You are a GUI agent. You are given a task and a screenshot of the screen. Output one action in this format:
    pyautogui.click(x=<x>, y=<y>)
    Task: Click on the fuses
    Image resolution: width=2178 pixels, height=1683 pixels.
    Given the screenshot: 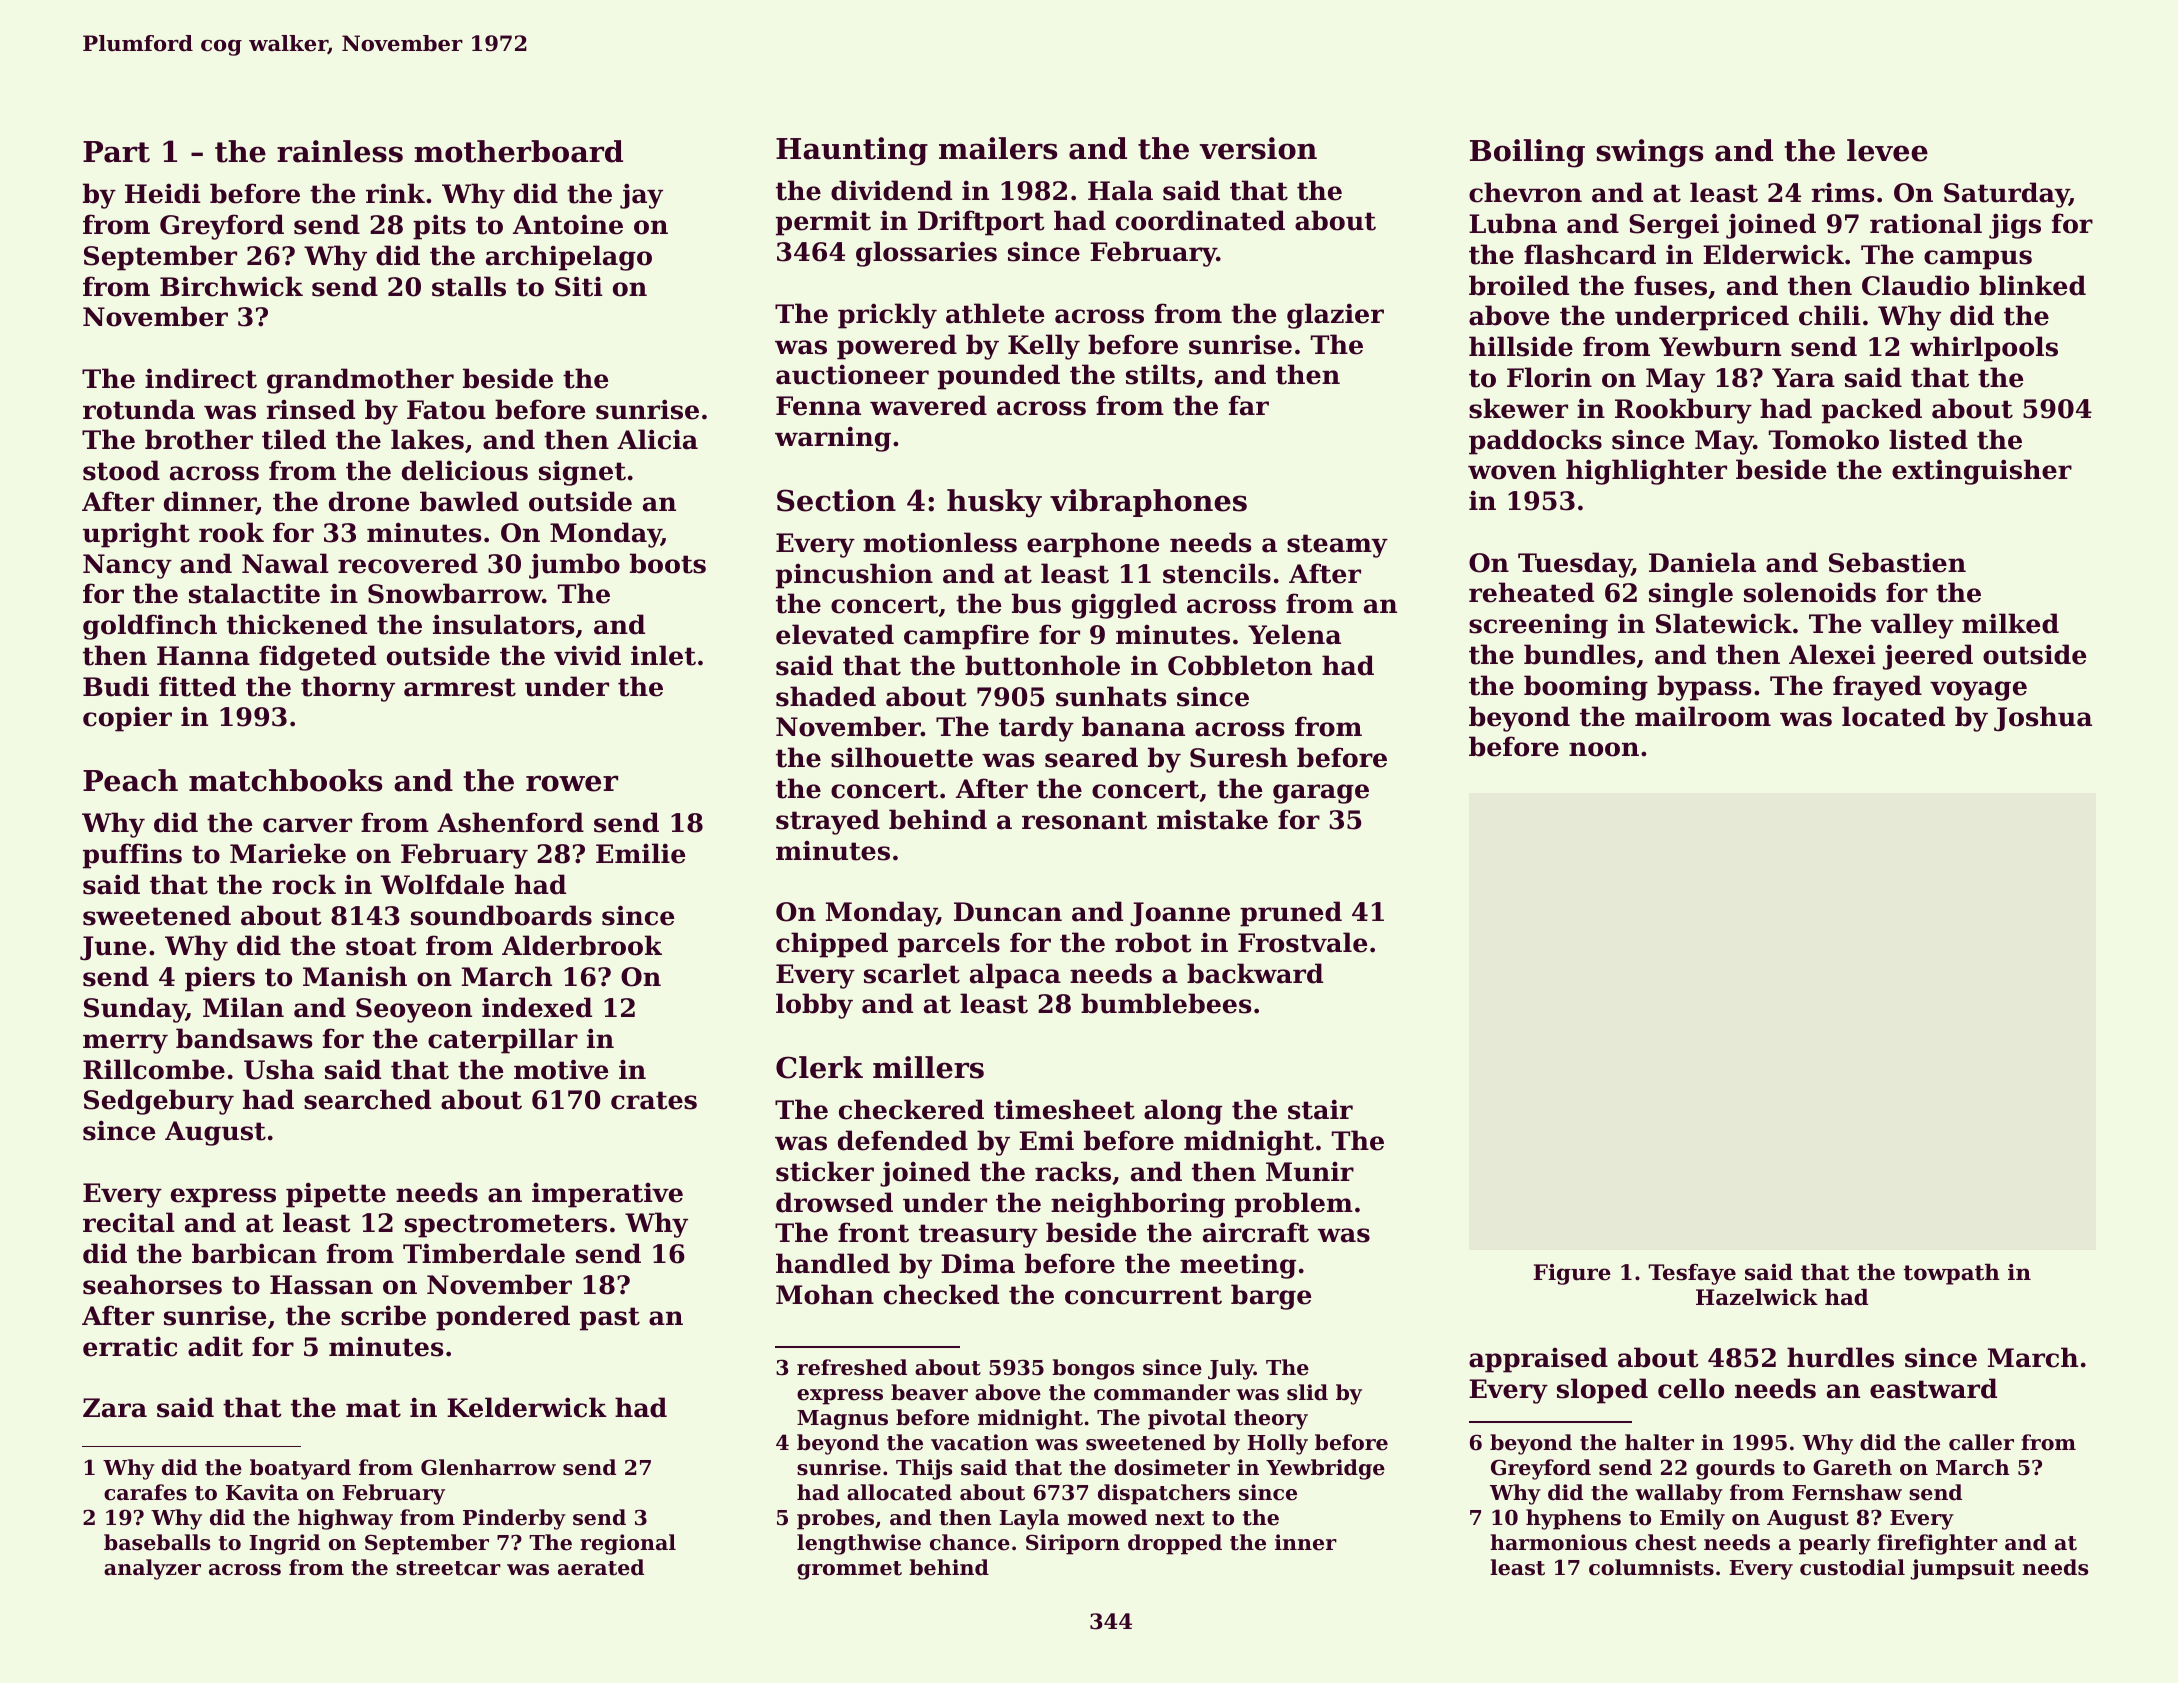 What is the action you would take?
    pyautogui.click(x=1670, y=285)
